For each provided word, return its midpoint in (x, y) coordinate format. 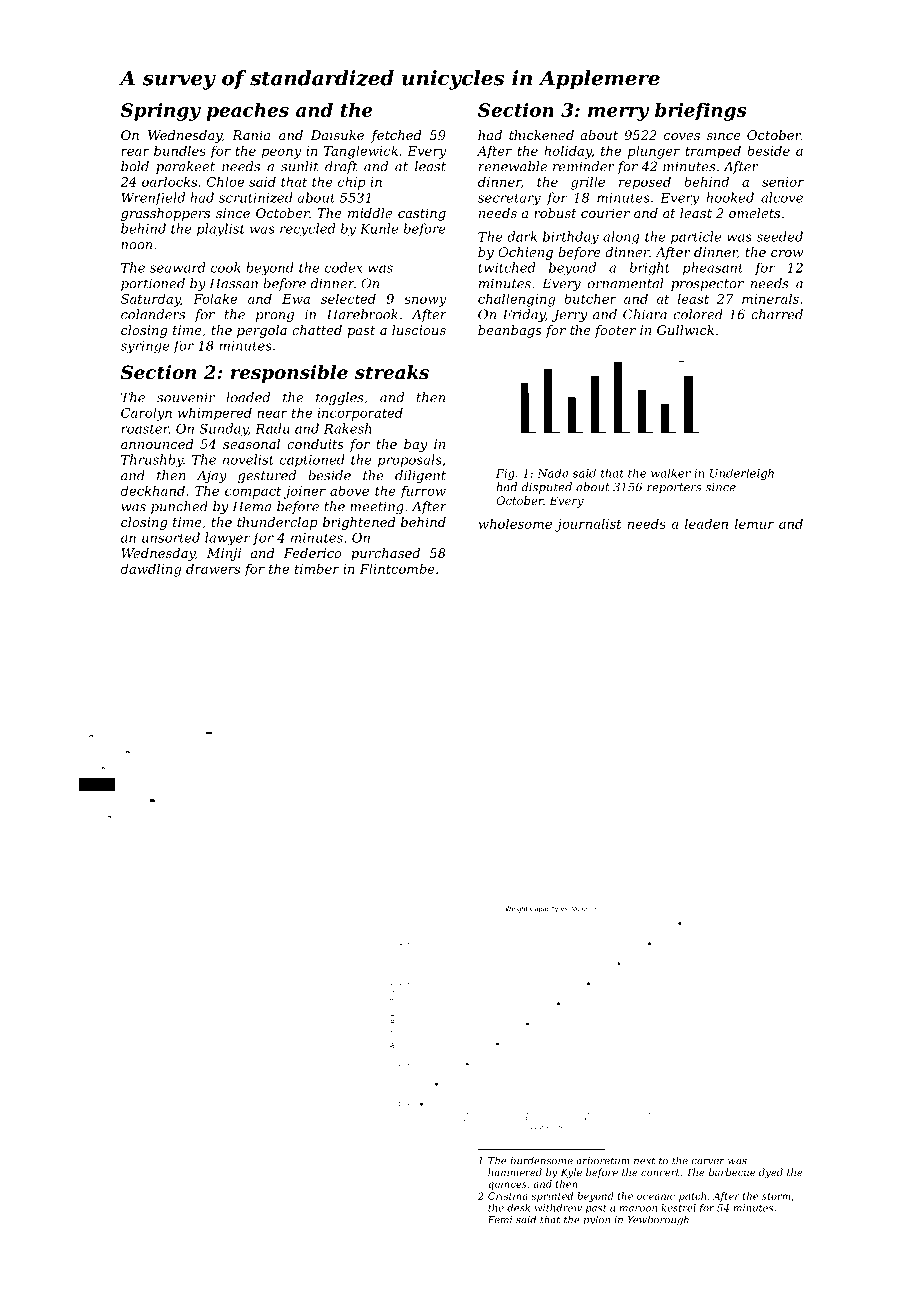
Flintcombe (397, 568)
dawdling (151, 570)
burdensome (541, 1160)
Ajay (212, 476)
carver (708, 1162)
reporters (674, 488)
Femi (500, 1220)
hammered (515, 1172)
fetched (396, 136)
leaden (706, 523)
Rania (251, 135)
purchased (385, 554)
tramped (713, 152)
